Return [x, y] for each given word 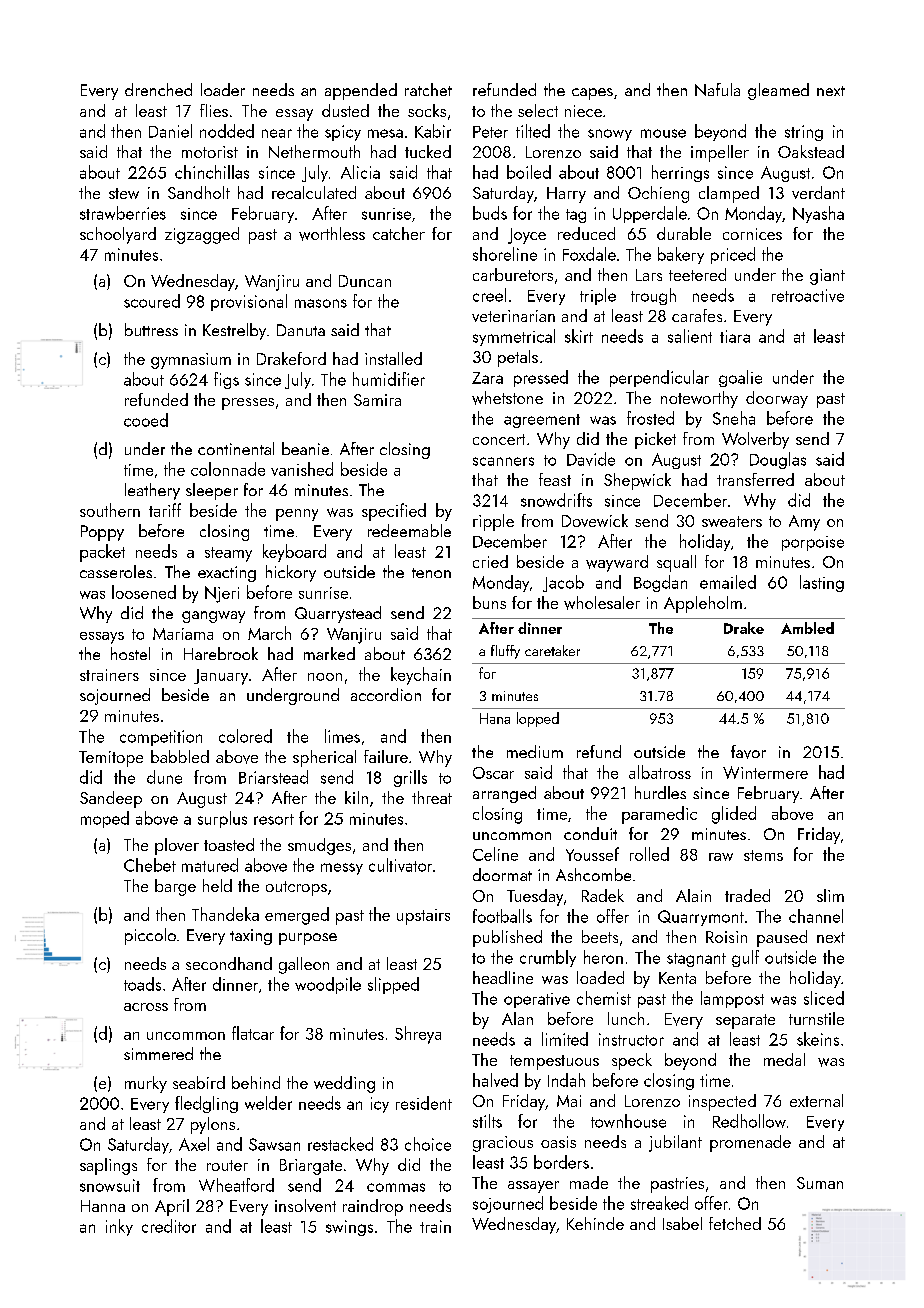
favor [748, 752]
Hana [495, 718]
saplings [108, 1166]
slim [830, 895]
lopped [538, 719]
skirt [579, 336]
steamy [228, 554]
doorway [777, 399]
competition [161, 738]
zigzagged [202, 235]
